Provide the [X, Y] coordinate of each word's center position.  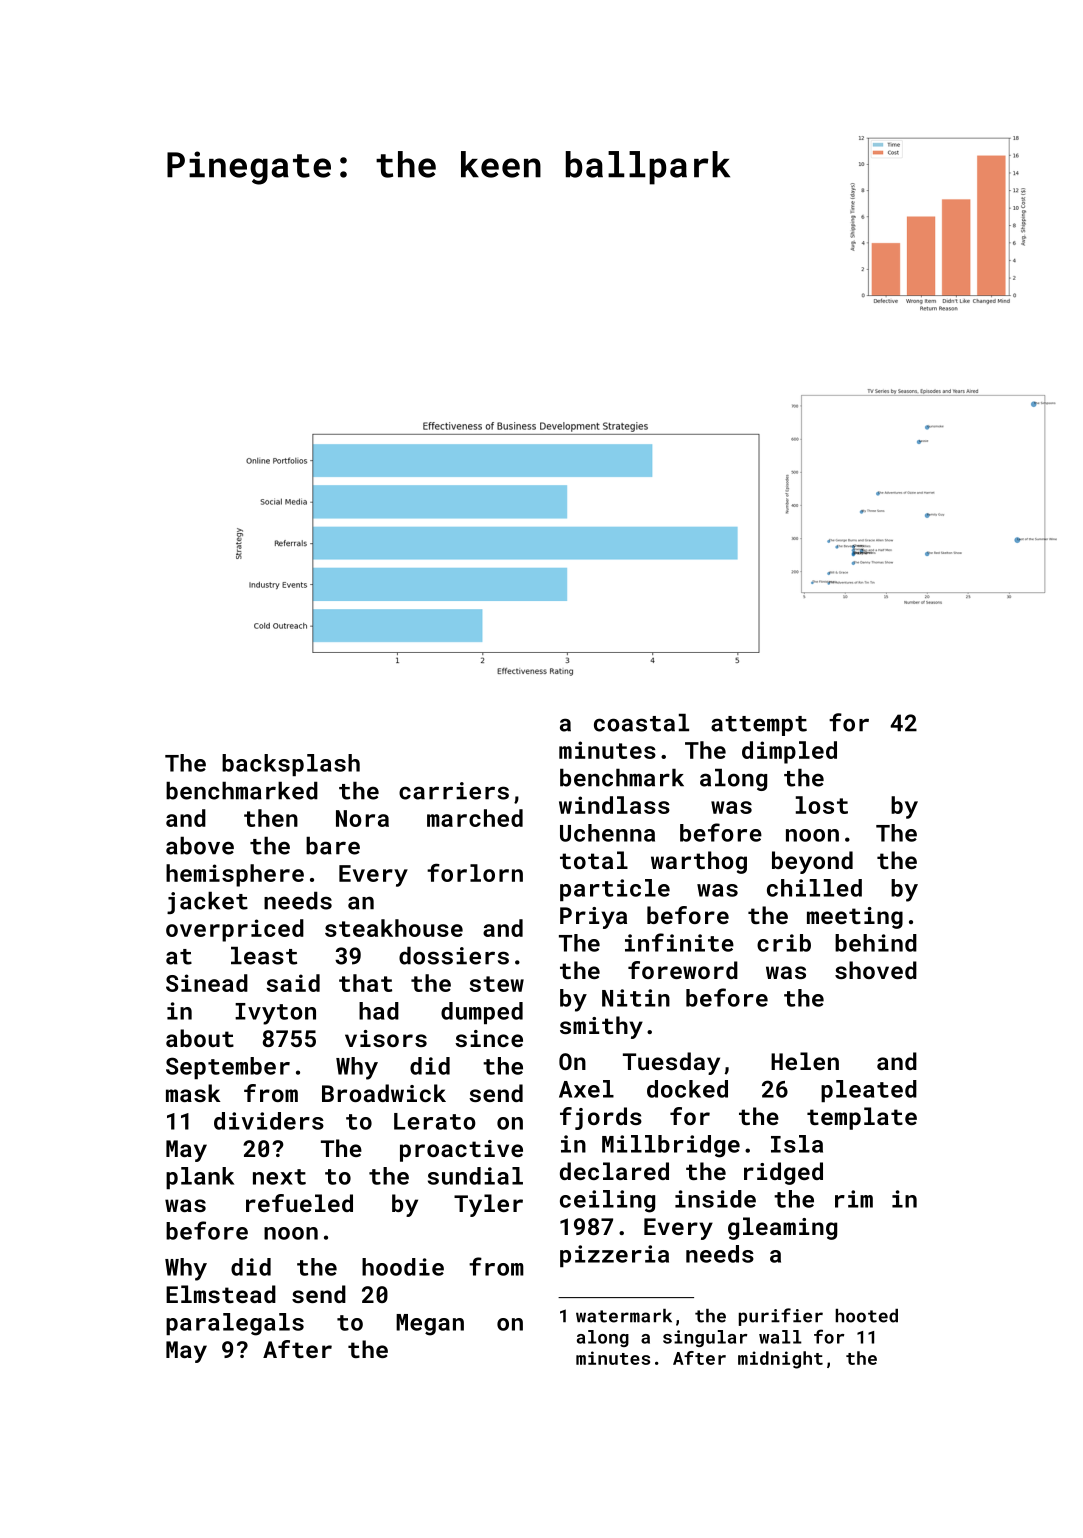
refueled [299, 1203]
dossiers [454, 956]
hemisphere [235, 875]
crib [784, 943]
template [862, 1118]
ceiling [607, 1201]
